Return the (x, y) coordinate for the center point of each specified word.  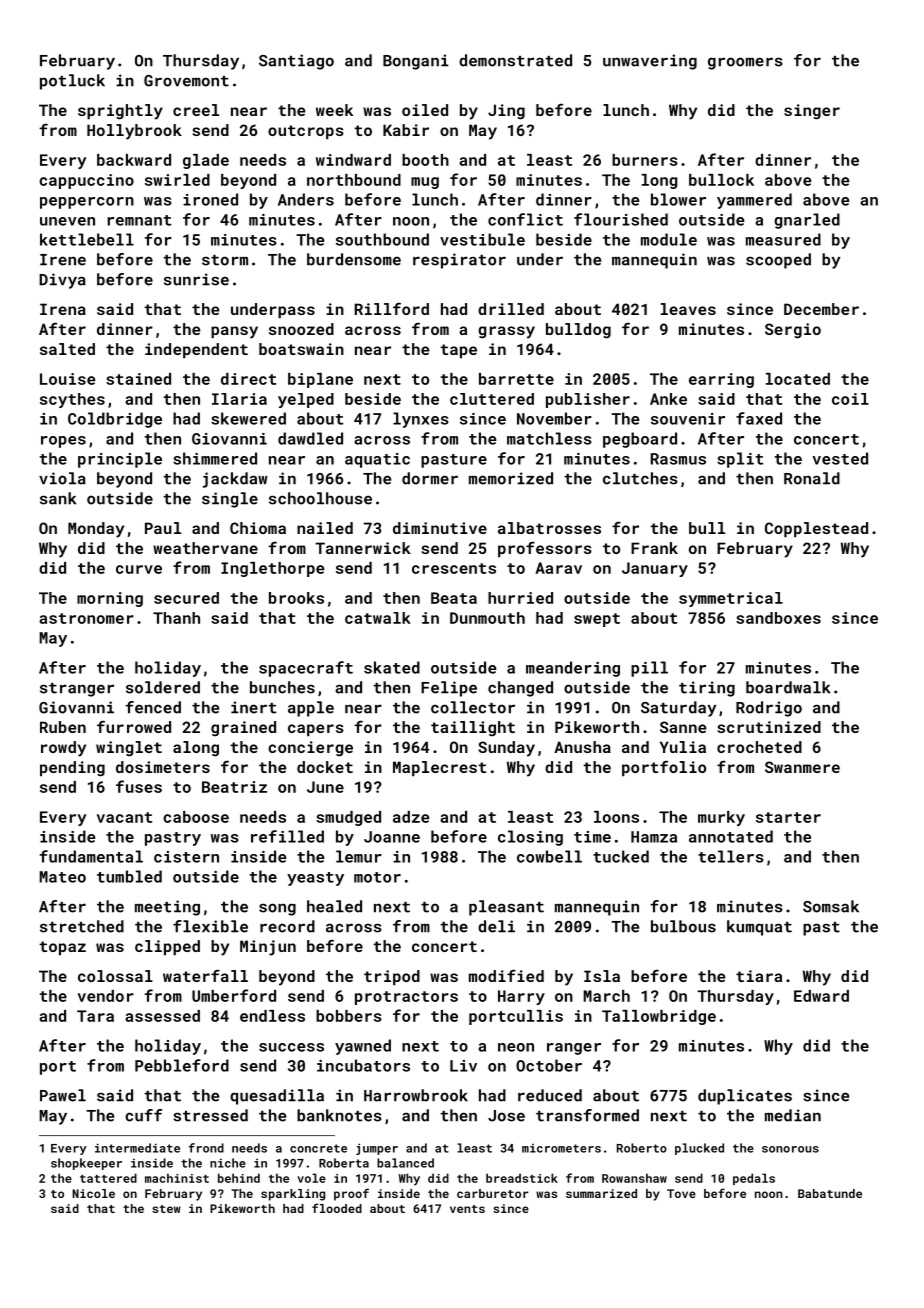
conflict (525, 219)
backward (134, 160)
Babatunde (830, 1193)
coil (850, 399)
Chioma (258, 528)
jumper (377, 1149)
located (798, 379)
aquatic (377, 460)
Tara (95, 1016)
